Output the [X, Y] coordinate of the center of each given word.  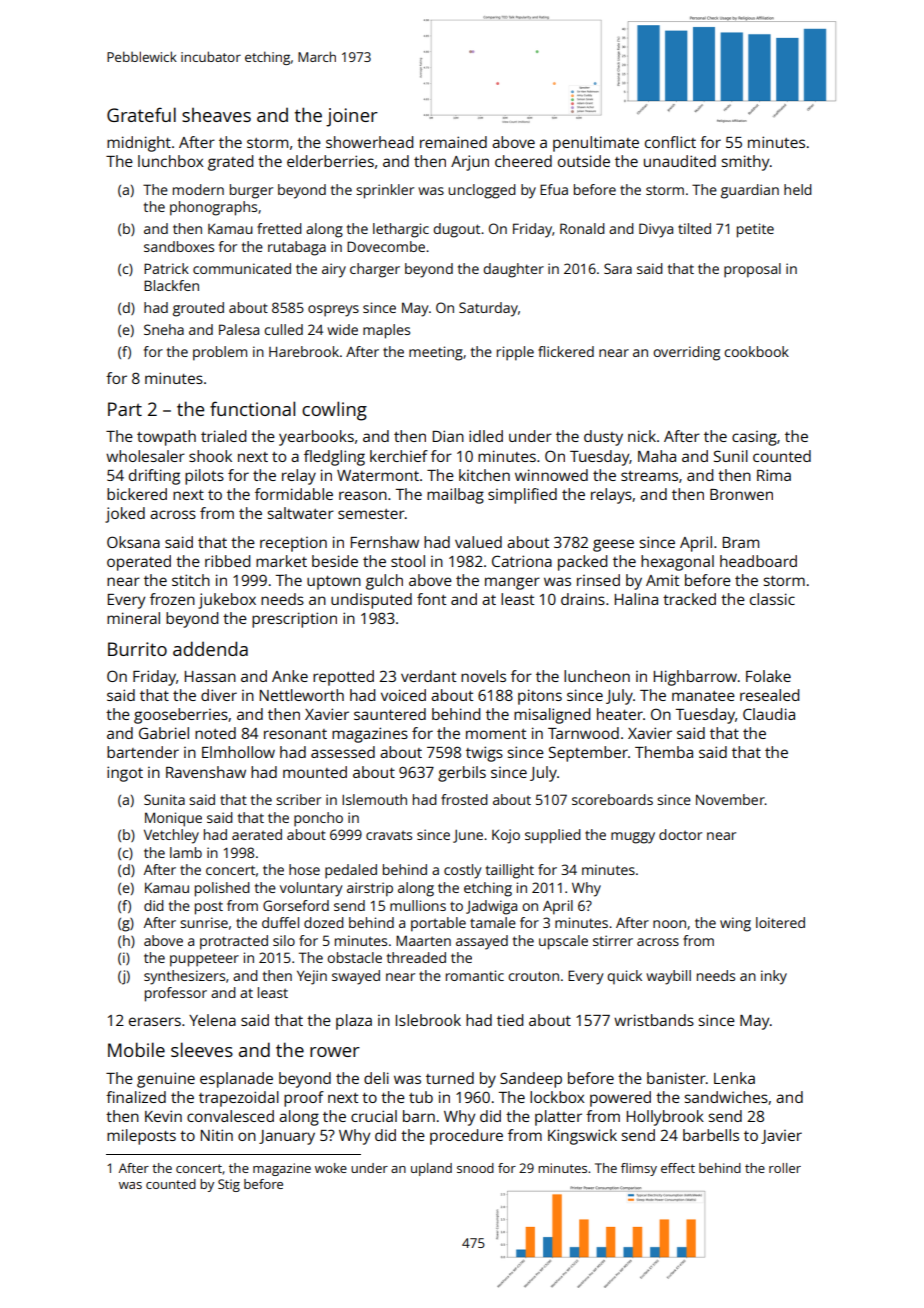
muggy [633, 838]
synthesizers [184, 977]
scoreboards [612, 799]
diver [219, 695]
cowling [334, 411]
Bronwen [741, 494]
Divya [656, 230]
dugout [456, 230]
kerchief [399, 456]
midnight [139, 144]
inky [774, 977]
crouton [533, 976]
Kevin [163, 1116]
